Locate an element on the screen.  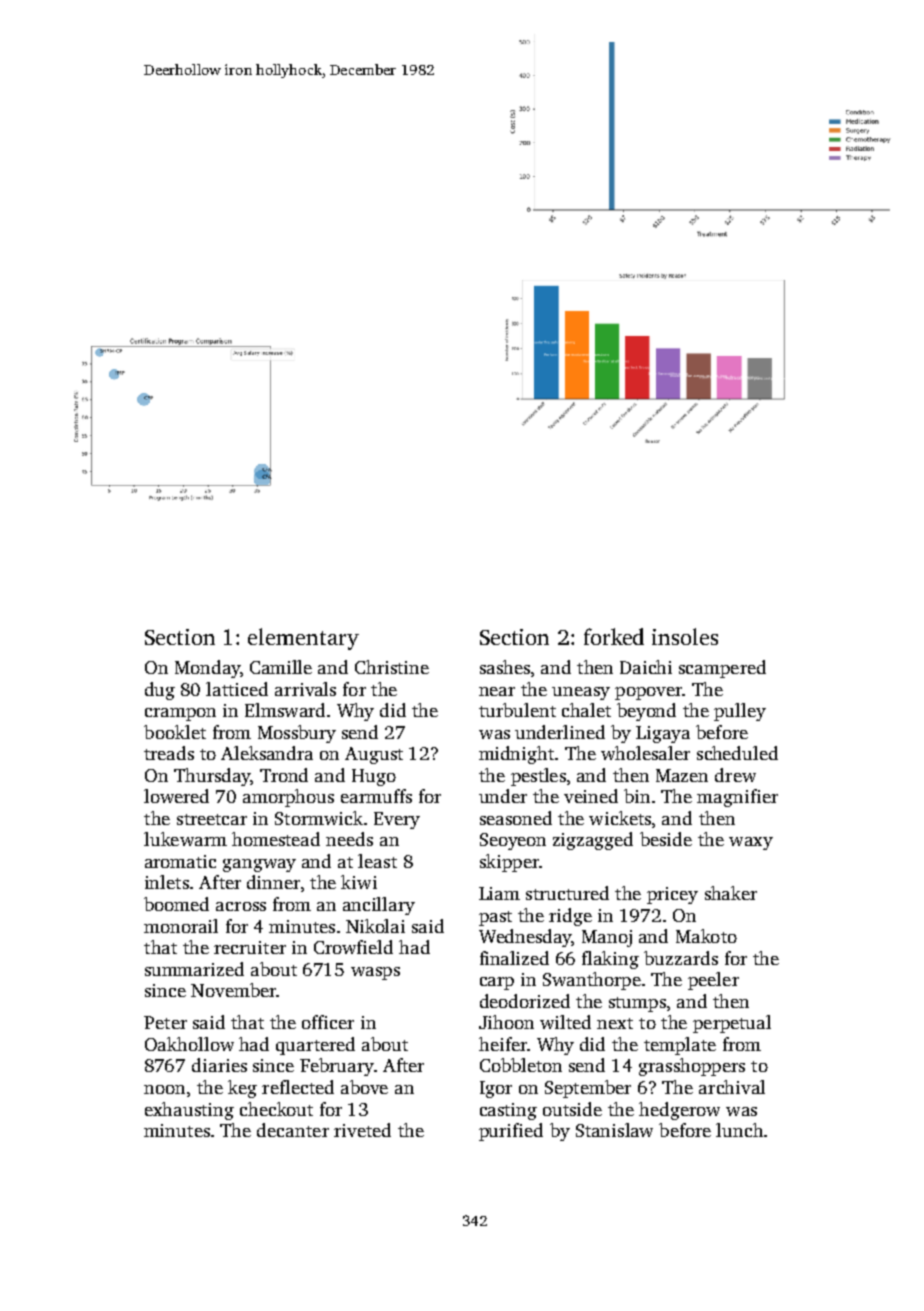
insoles is located at coordinates (685, 636).
